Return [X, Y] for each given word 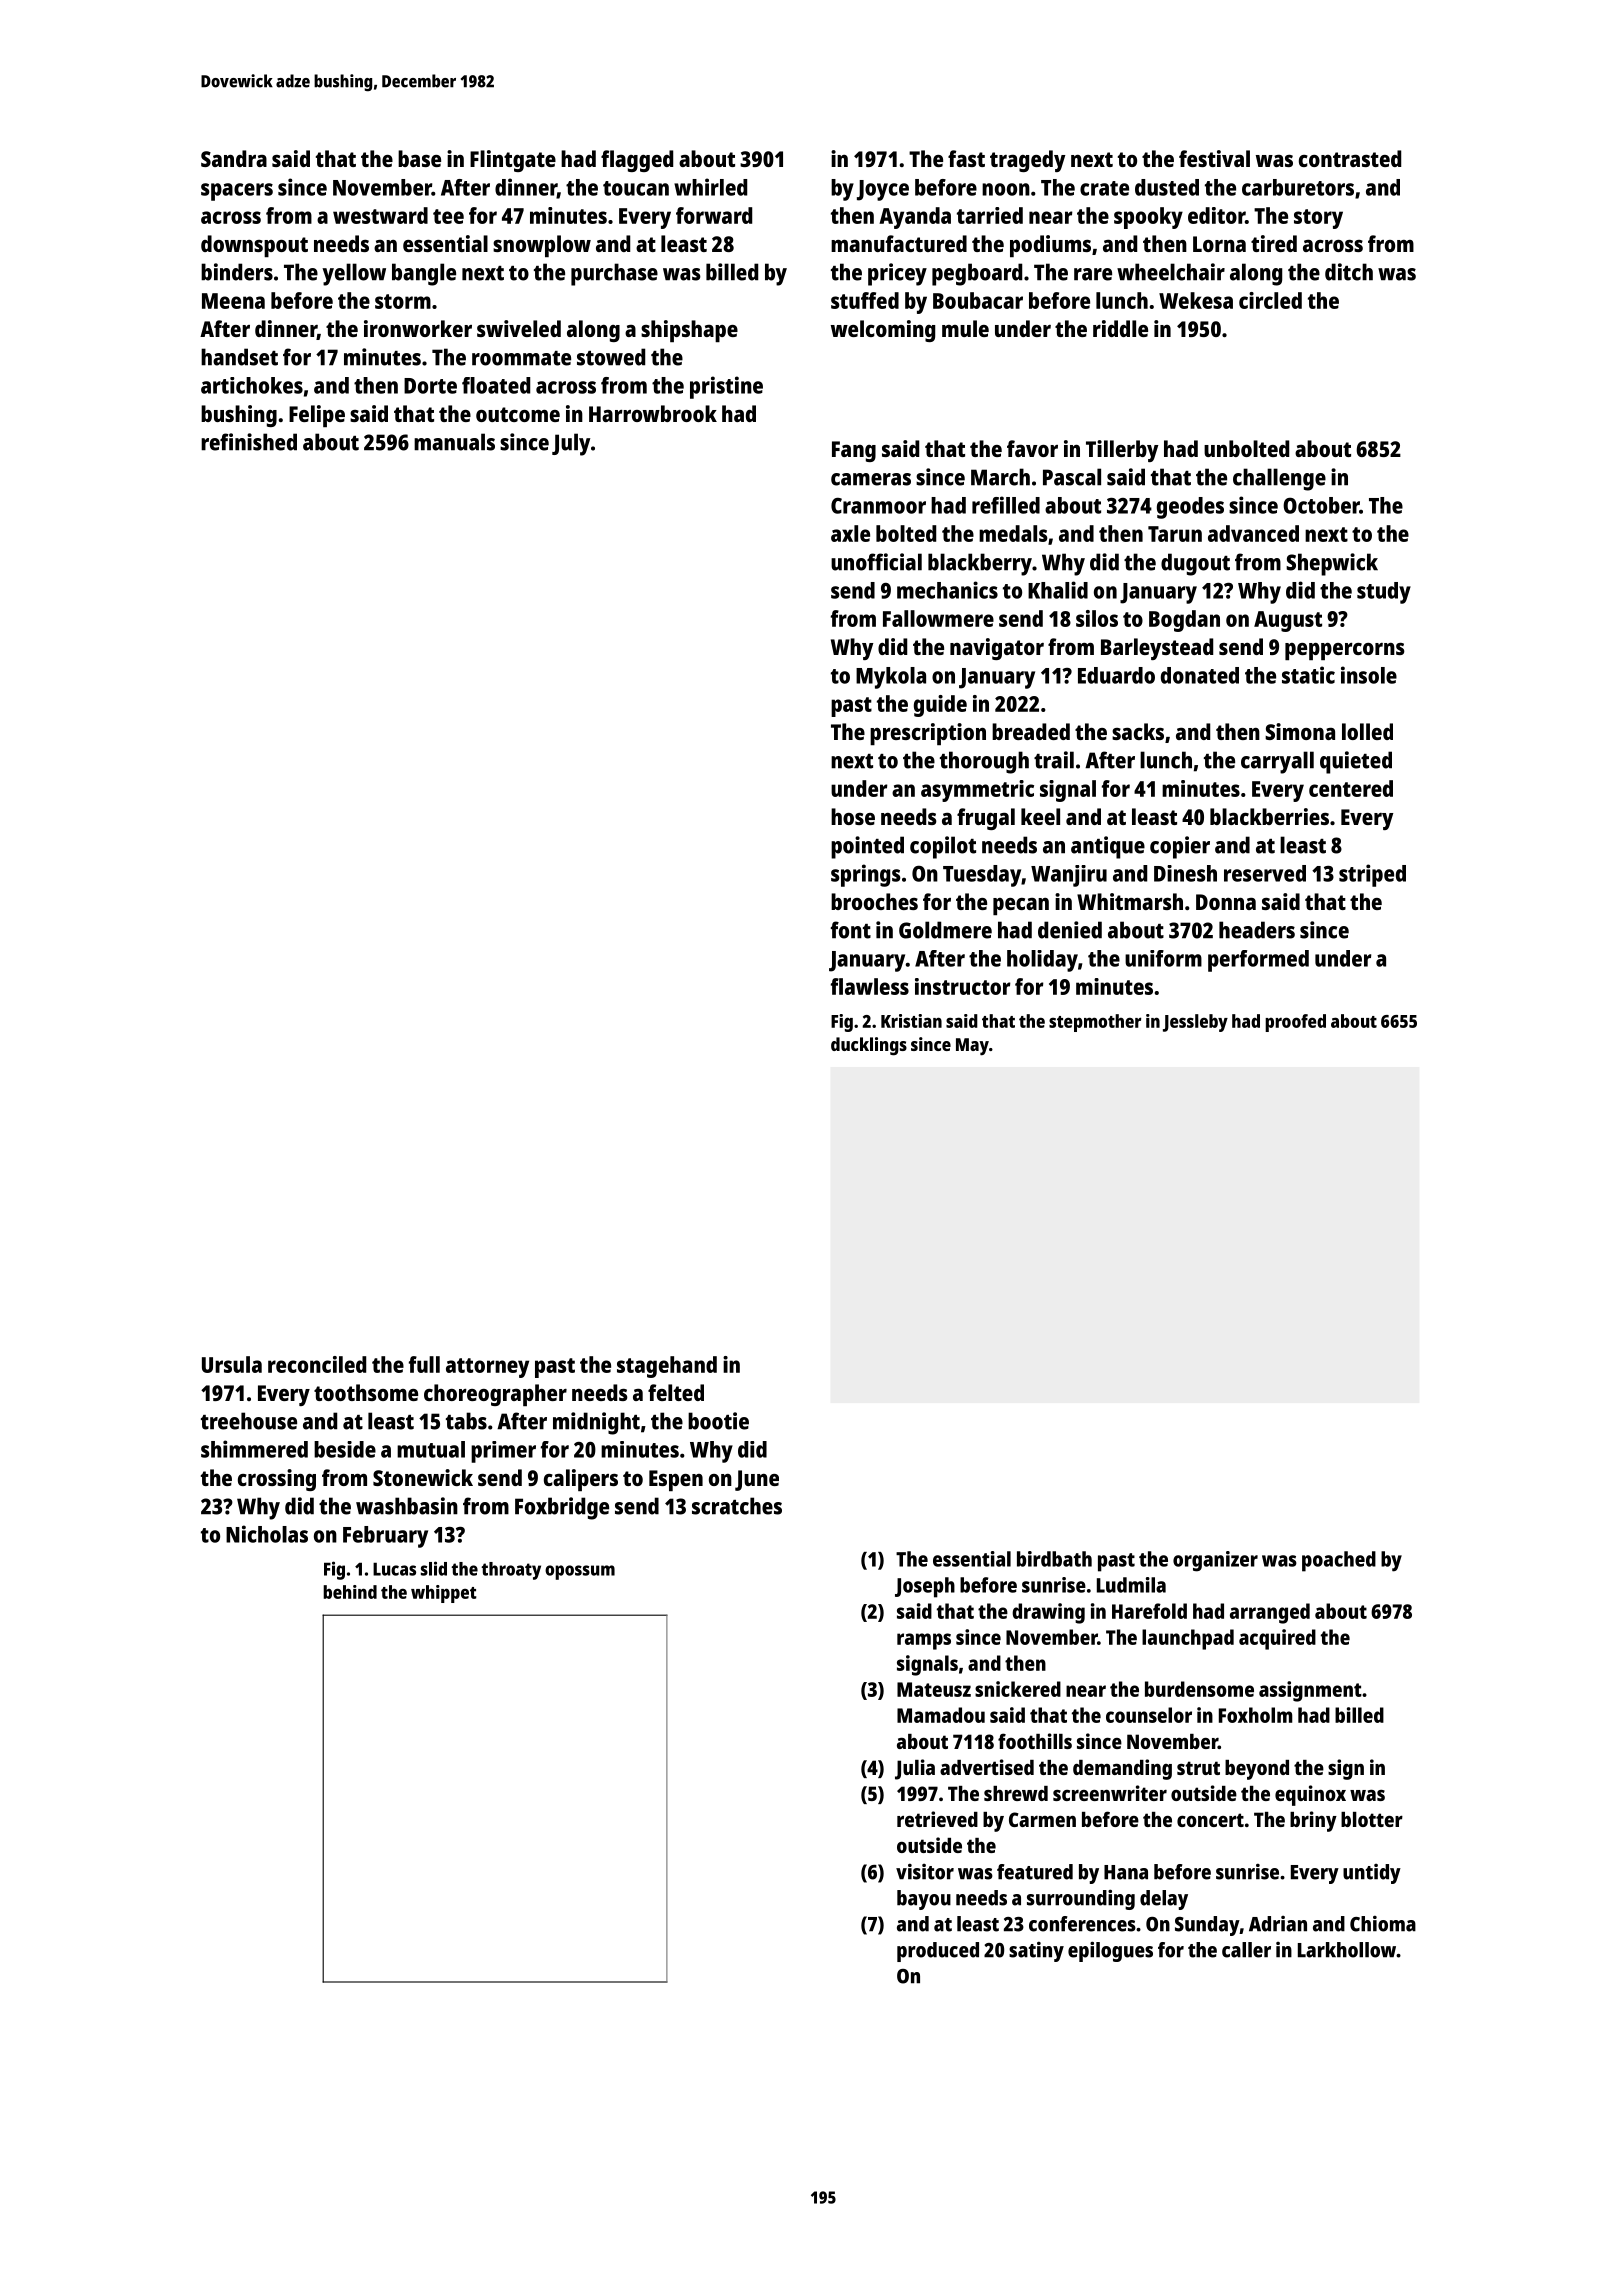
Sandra [234, 158]
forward [714, 215]
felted [676, 1392]
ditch [1349, 272]
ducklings [869, 1046]
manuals [454, 442]
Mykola [891, 678]
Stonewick [423, 1477]
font [851, 930]
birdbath [1054, 1559]
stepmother [1095, 1023]
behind [350, 1592]
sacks [1138, 731]
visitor [925, 1871]
